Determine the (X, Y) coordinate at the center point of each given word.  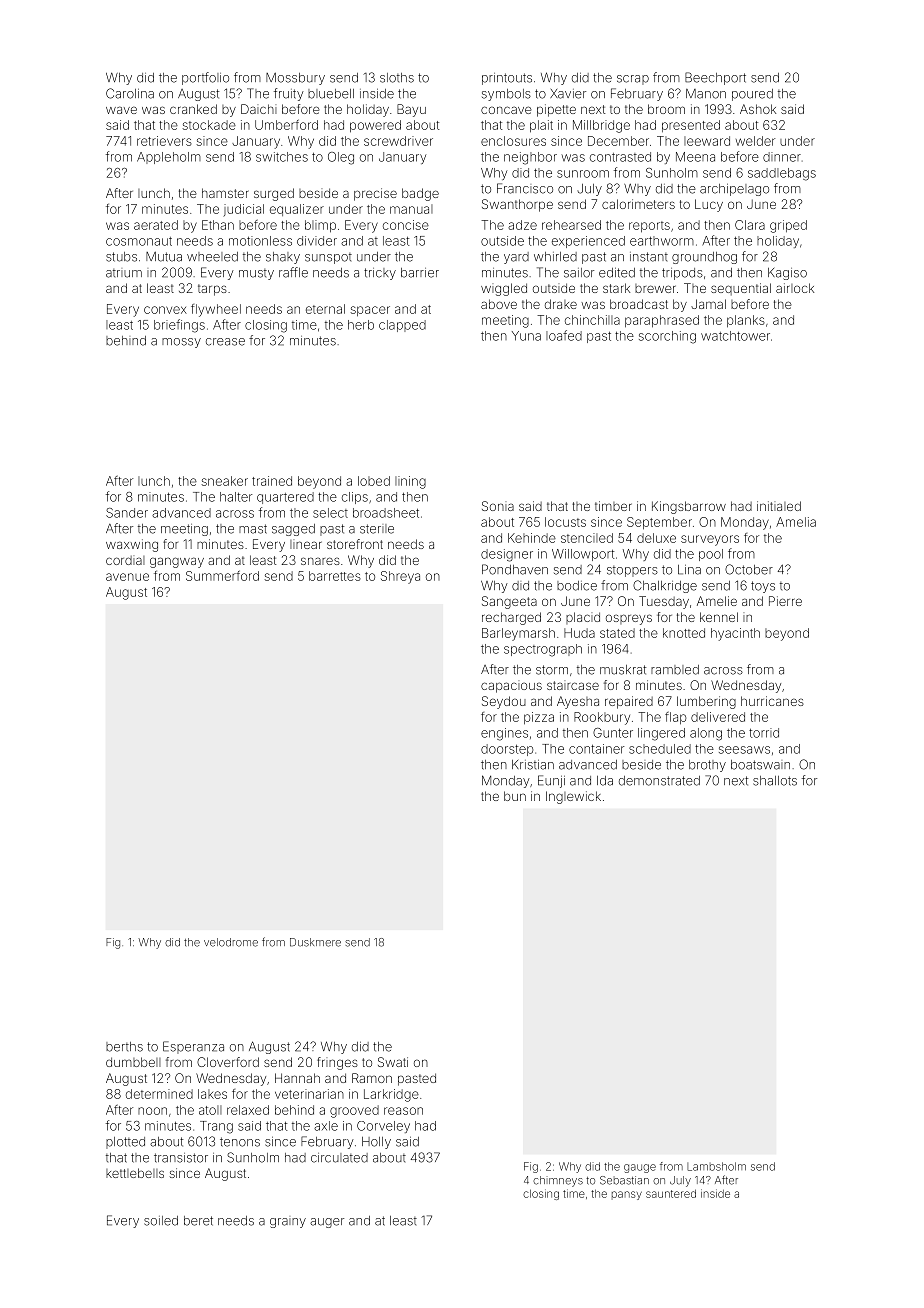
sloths (397, 78)
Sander (127, 513)
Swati (393, 1062)
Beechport (715, 78)
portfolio (205, 78)
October (749, 569)
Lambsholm (716, 1166)
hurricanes (772, 701)
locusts (565, 522)
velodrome (231, 942)
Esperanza (193, 1047)
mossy (181, 343)
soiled (161, 1221)
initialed (779, 506)
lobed (374, 481)
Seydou (504, 702)
